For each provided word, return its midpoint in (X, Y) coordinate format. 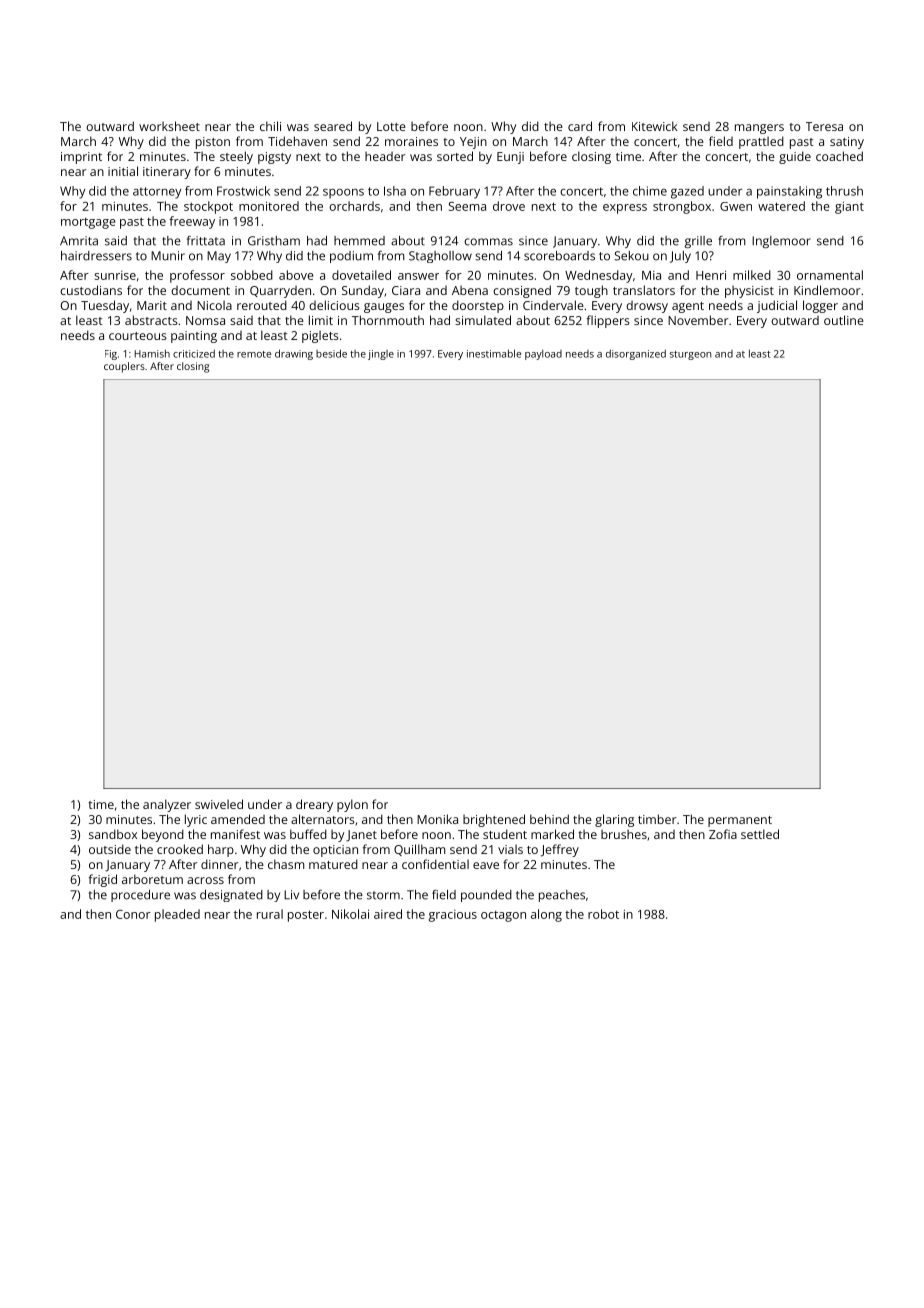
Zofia (723, 834)
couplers (124, 367)
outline (844, 320)
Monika (437, 819)
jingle (381, 355)
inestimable (494, 353)
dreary (314, 805)
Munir (168, 256)
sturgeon (690, 355)
